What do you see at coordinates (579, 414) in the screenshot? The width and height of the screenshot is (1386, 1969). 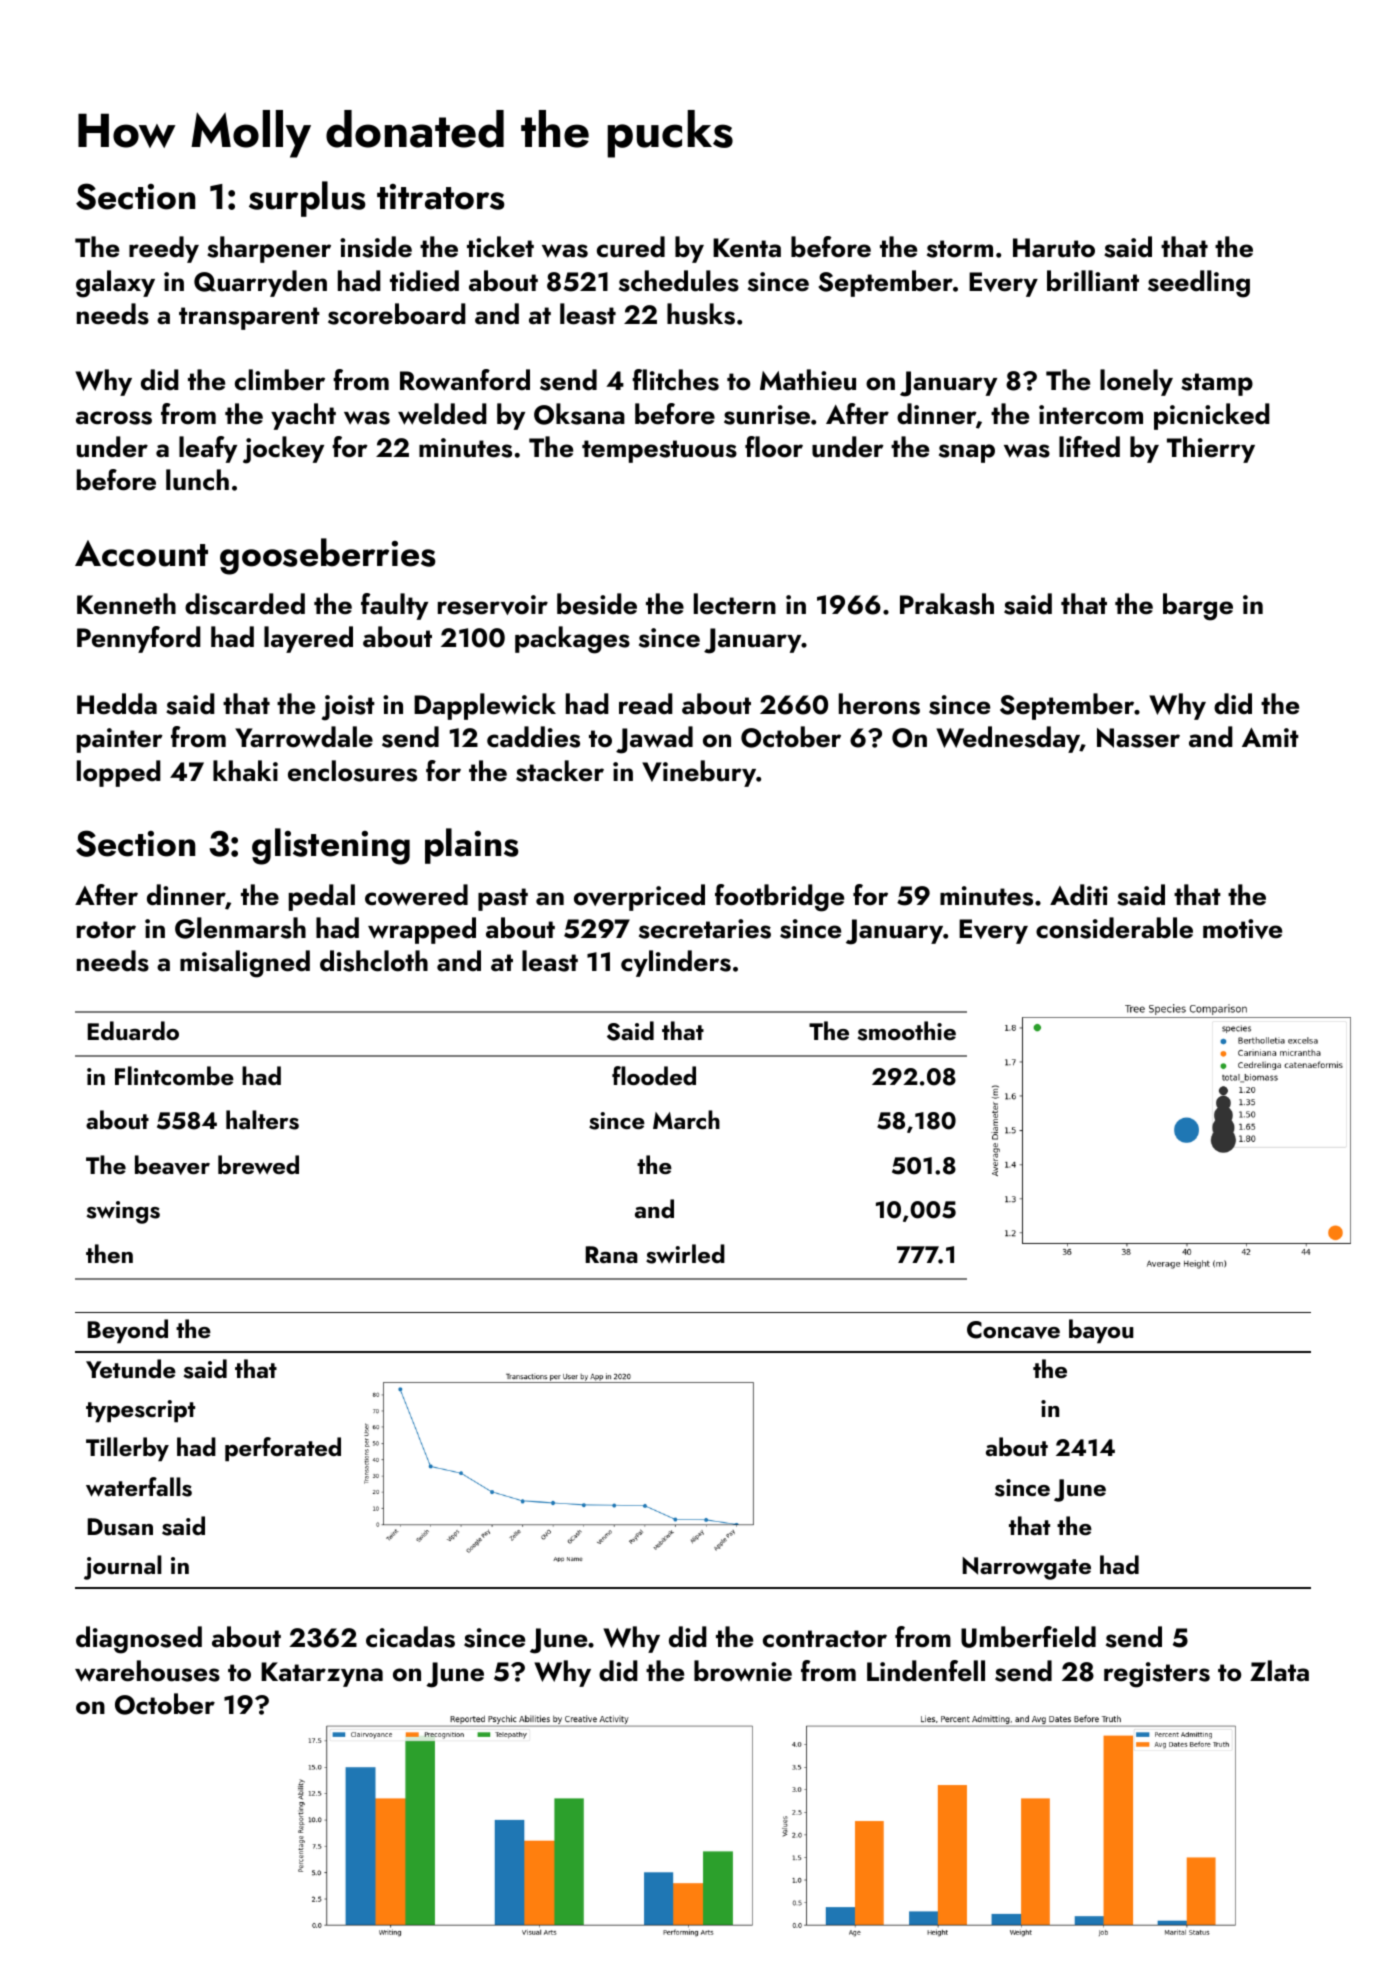 I see `Oksana` at bounding box center [579, 414].
